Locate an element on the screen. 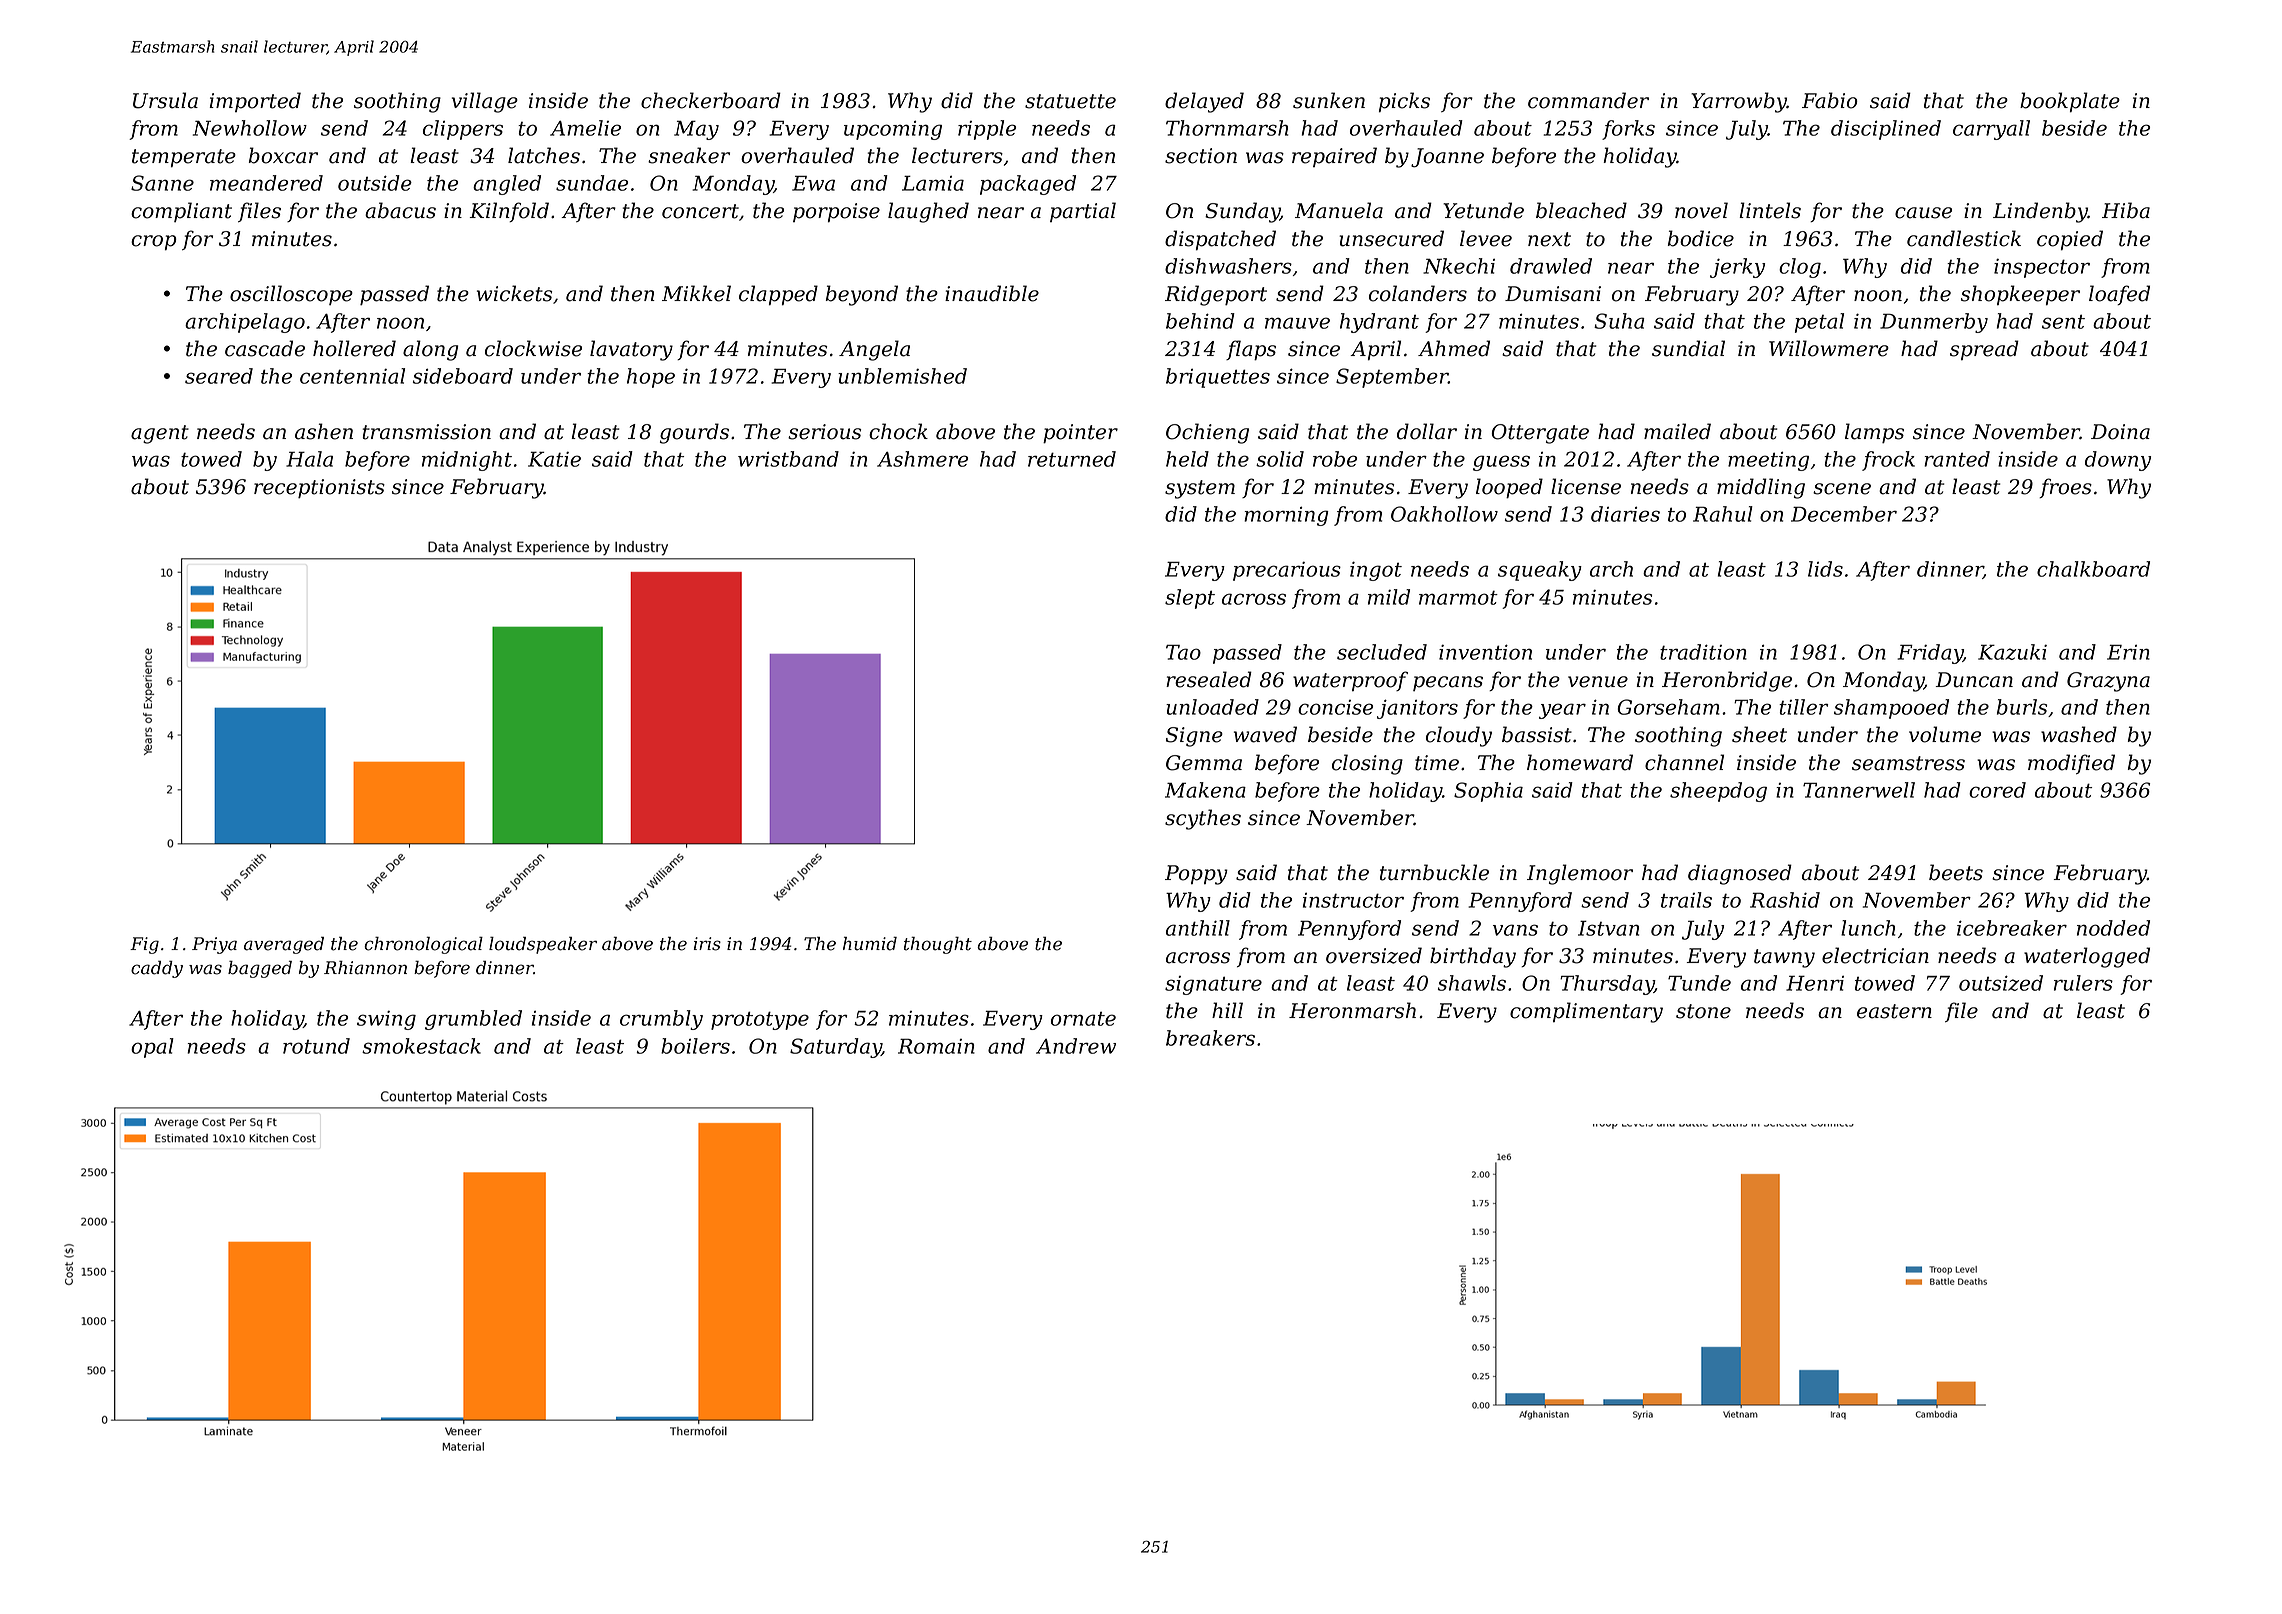  statuette is located at coordinates (1070, 101).
